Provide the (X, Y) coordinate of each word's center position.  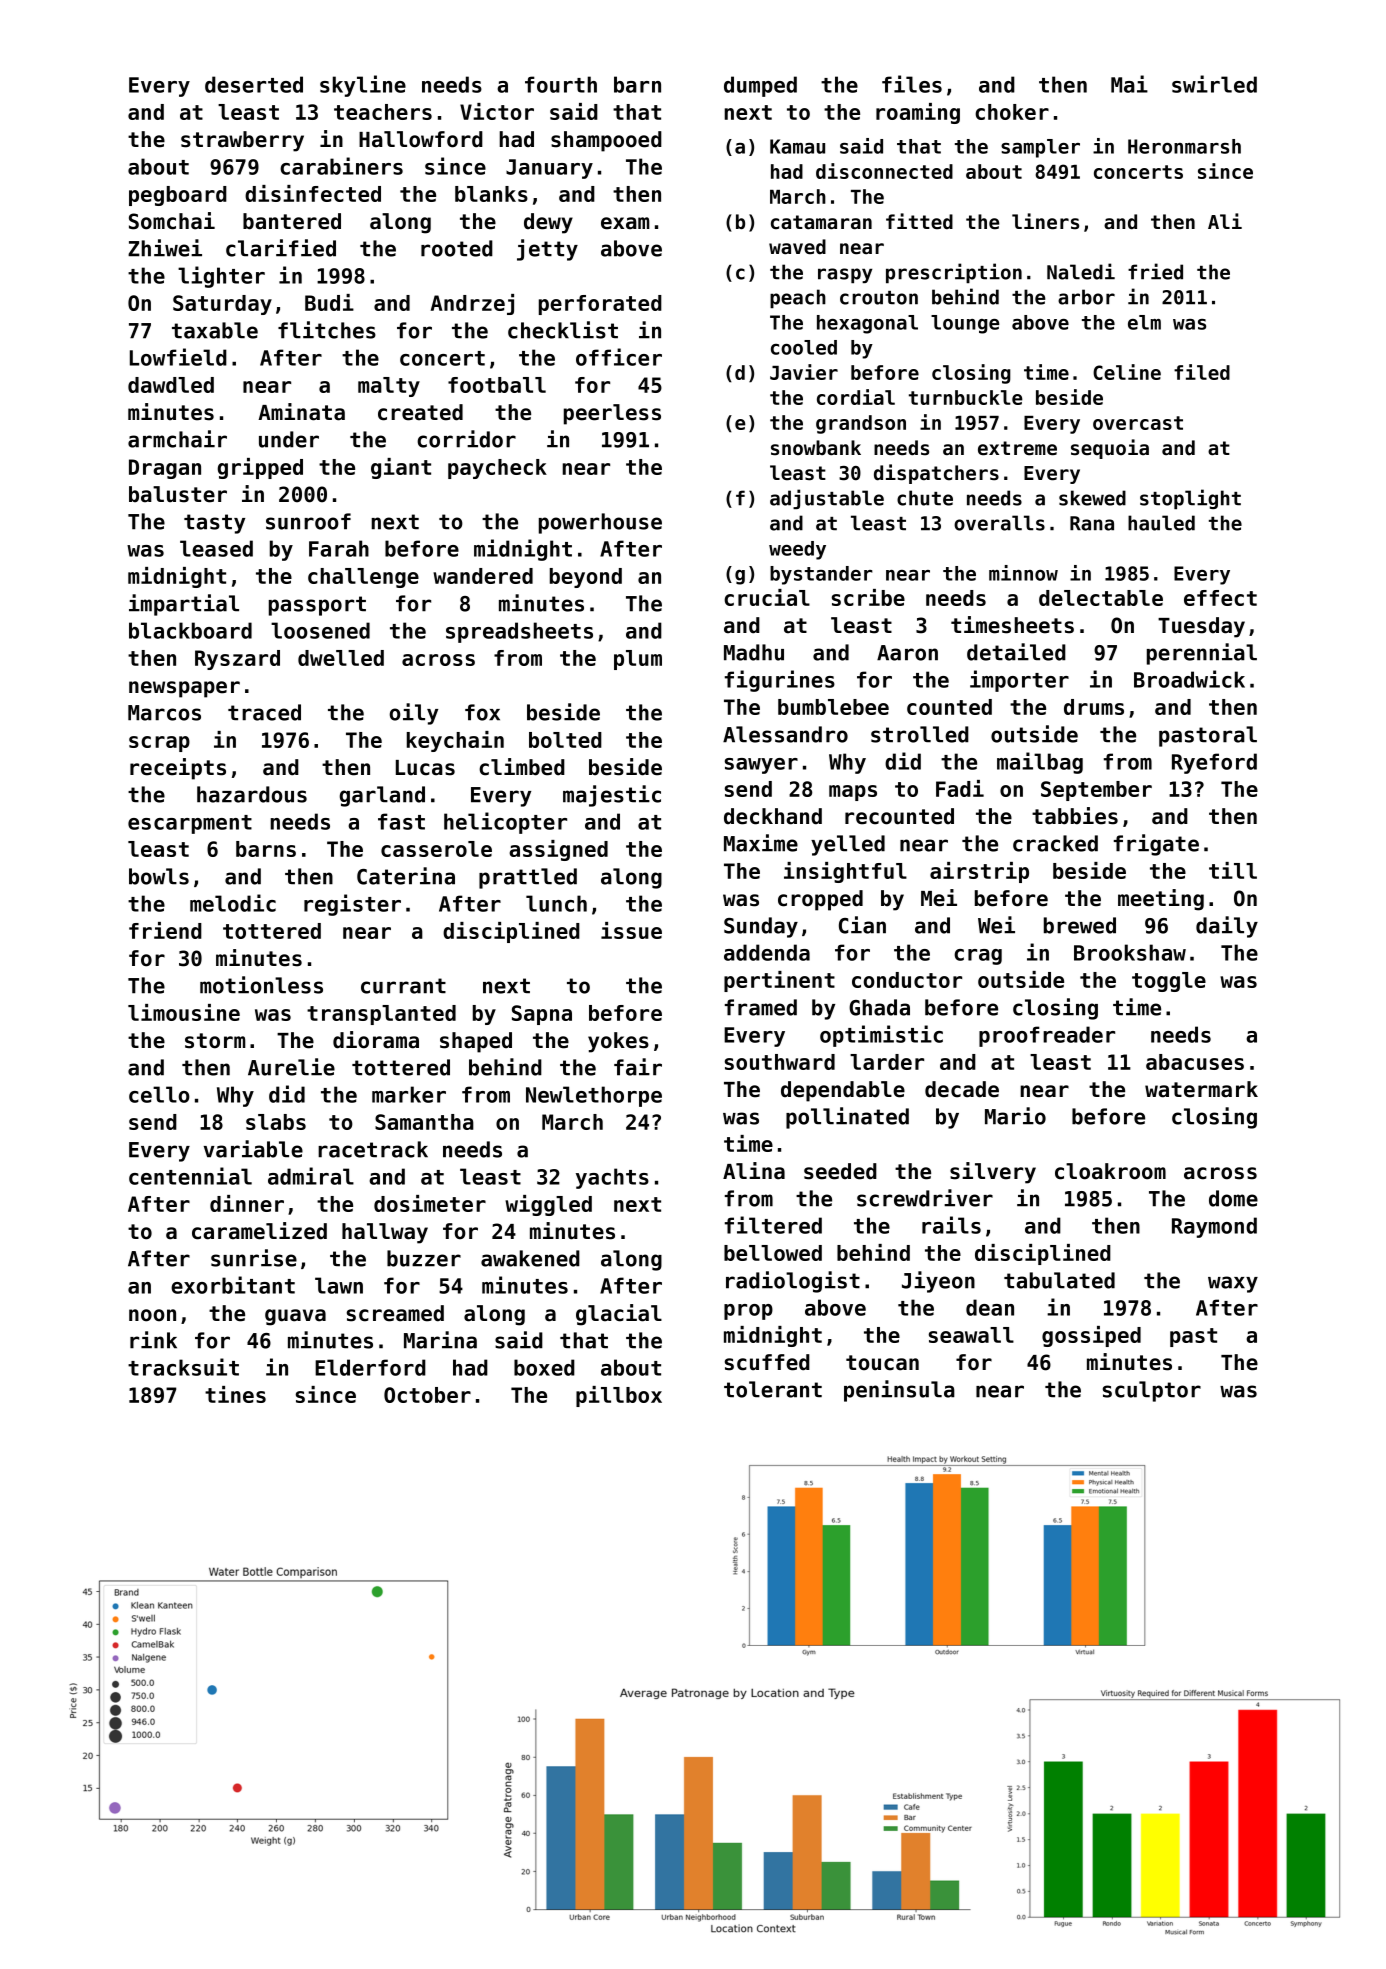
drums (1094, 707)
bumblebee (833, 707)
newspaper (184, 689)
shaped (476, 1042)
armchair (177, 439)
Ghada (879, 1007)
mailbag (1040, 763)
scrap (159, 744)
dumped (760, 86)
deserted (254, 84)
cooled (804, 347)
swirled (1214, 84)
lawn (339, 1285)
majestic (612, 796)
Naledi (1081, 271)
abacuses (1195, 1062)
